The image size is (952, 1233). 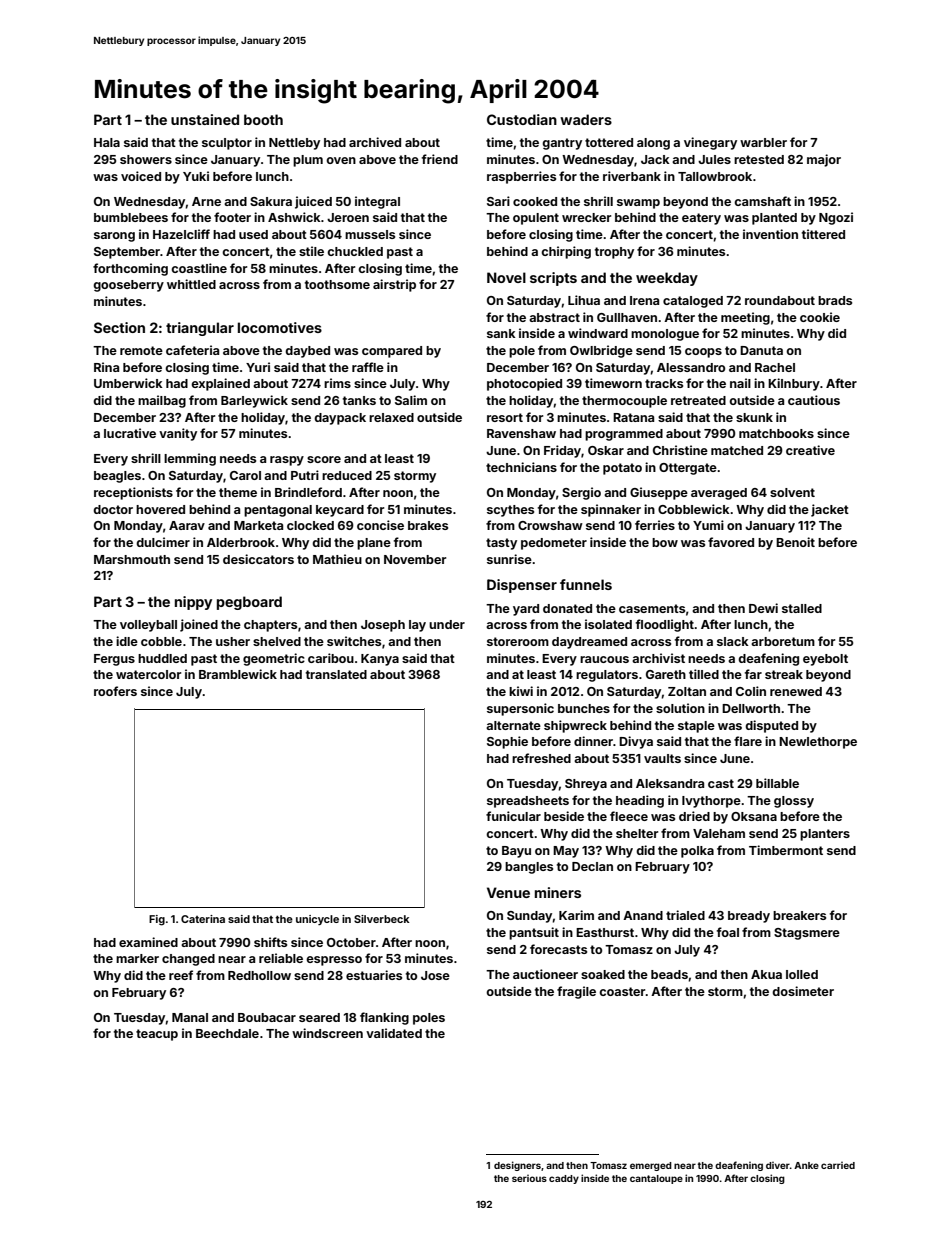 What do you see at coordinates (178, 434) in the screenshot?
I see `vanity` at bounding box center [178, 434].
